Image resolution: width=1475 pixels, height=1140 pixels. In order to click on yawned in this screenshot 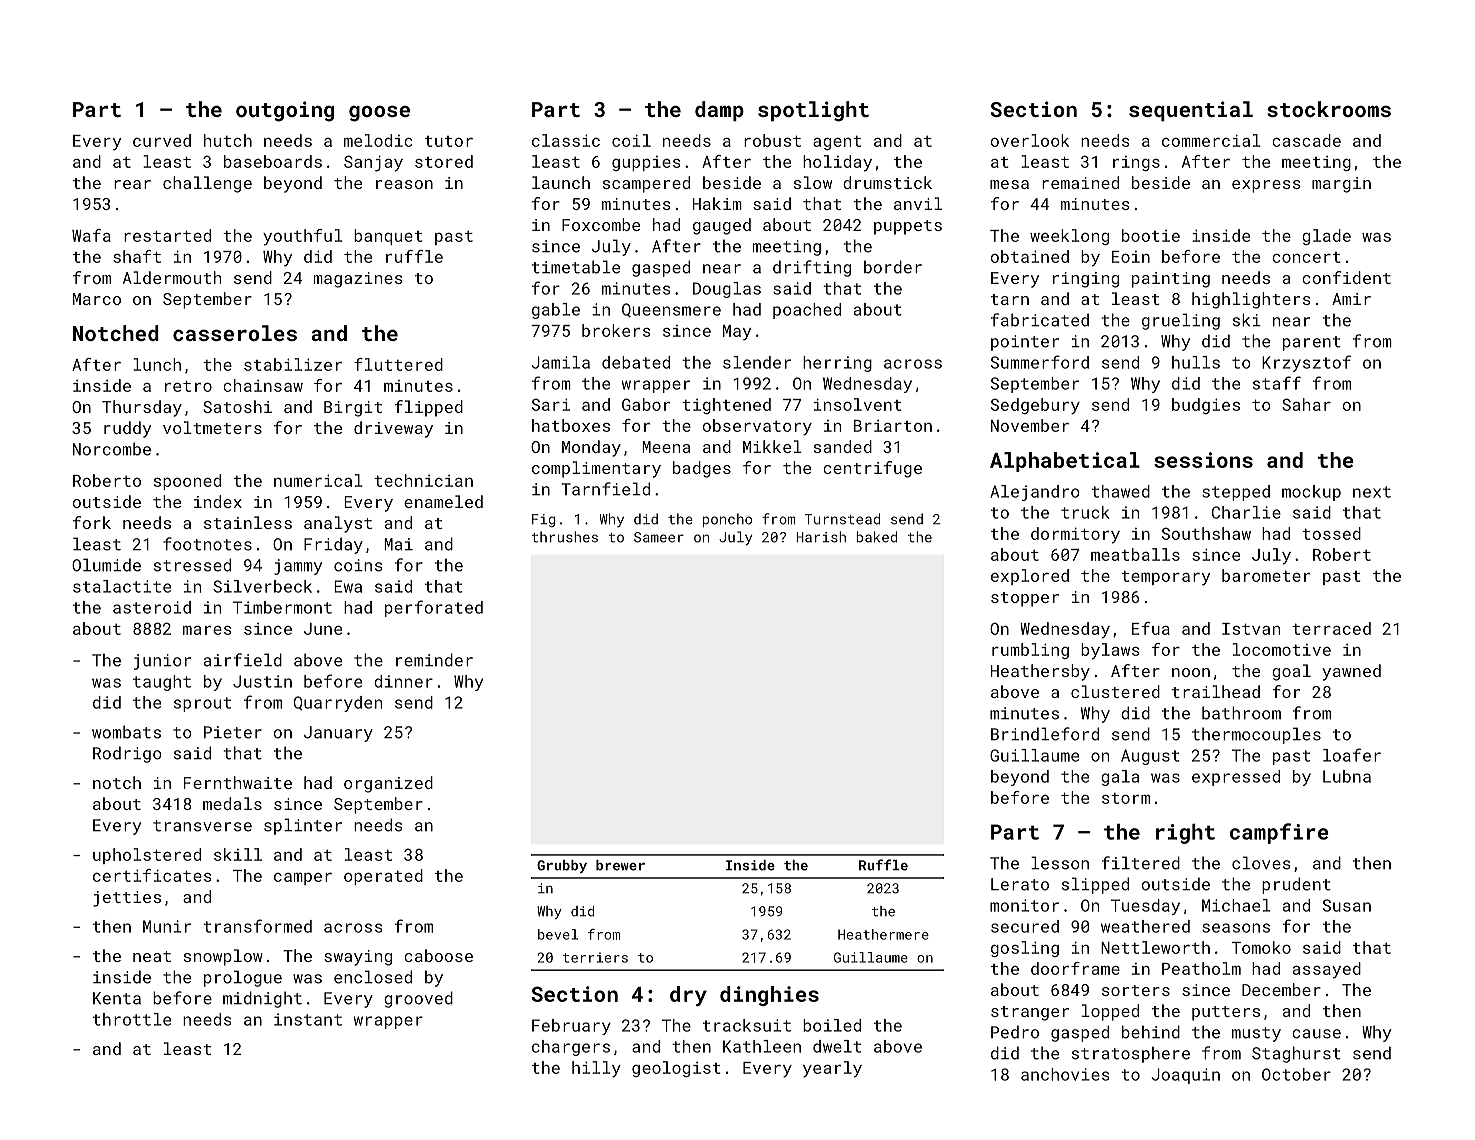, I will do `click(1351, 672)`.
